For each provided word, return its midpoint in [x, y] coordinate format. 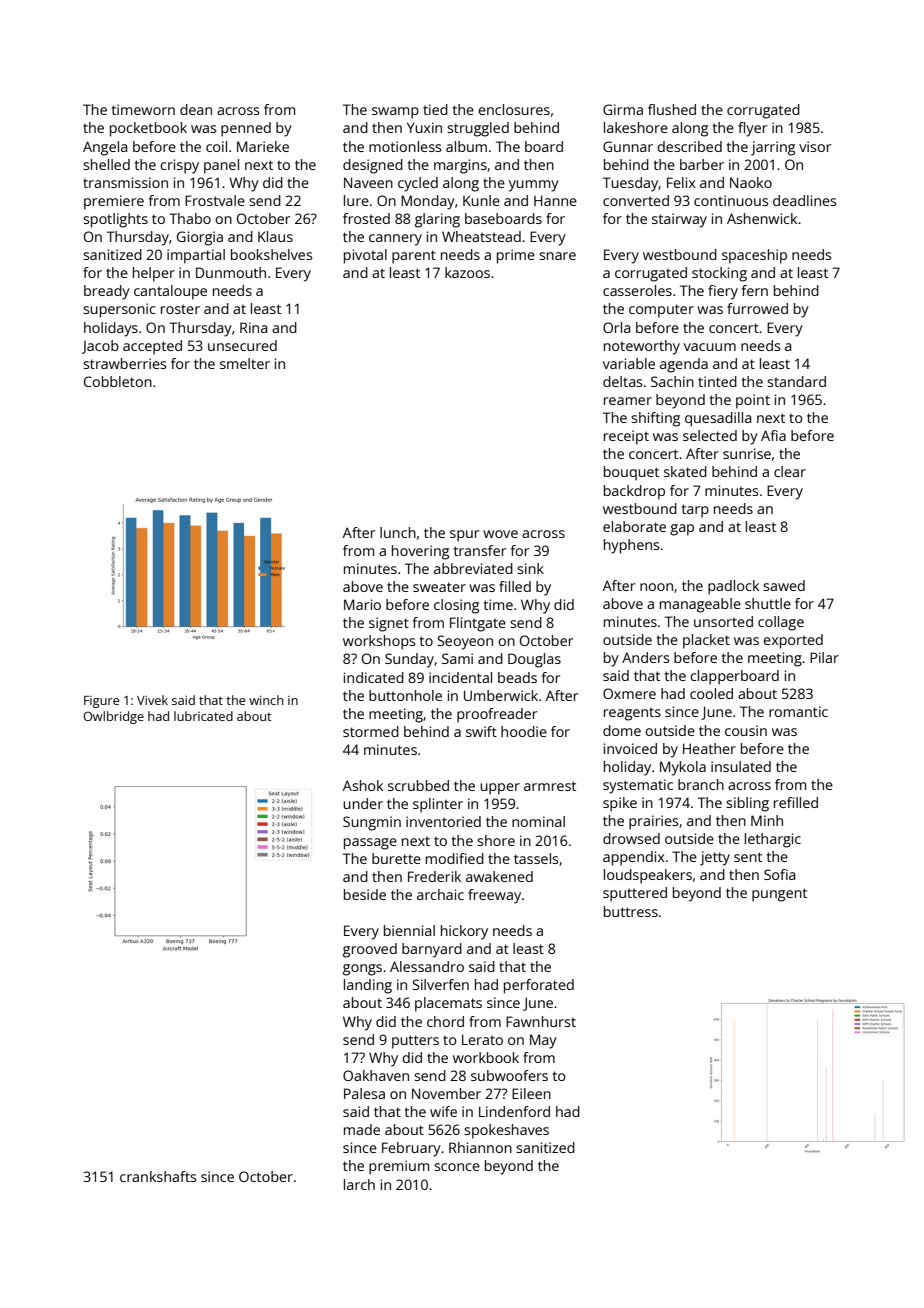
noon [656, 587]
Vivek [152, 700]
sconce [457, 1167]
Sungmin [372, 823]
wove [500, 534]
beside [365, 894]
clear [790, 471]
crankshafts [158, 1176]
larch [359, 1184]
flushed [672, 109]
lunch [398, 532]
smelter [245, 363]
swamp [395, 113]
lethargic [773, 840]
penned [246, 129]
